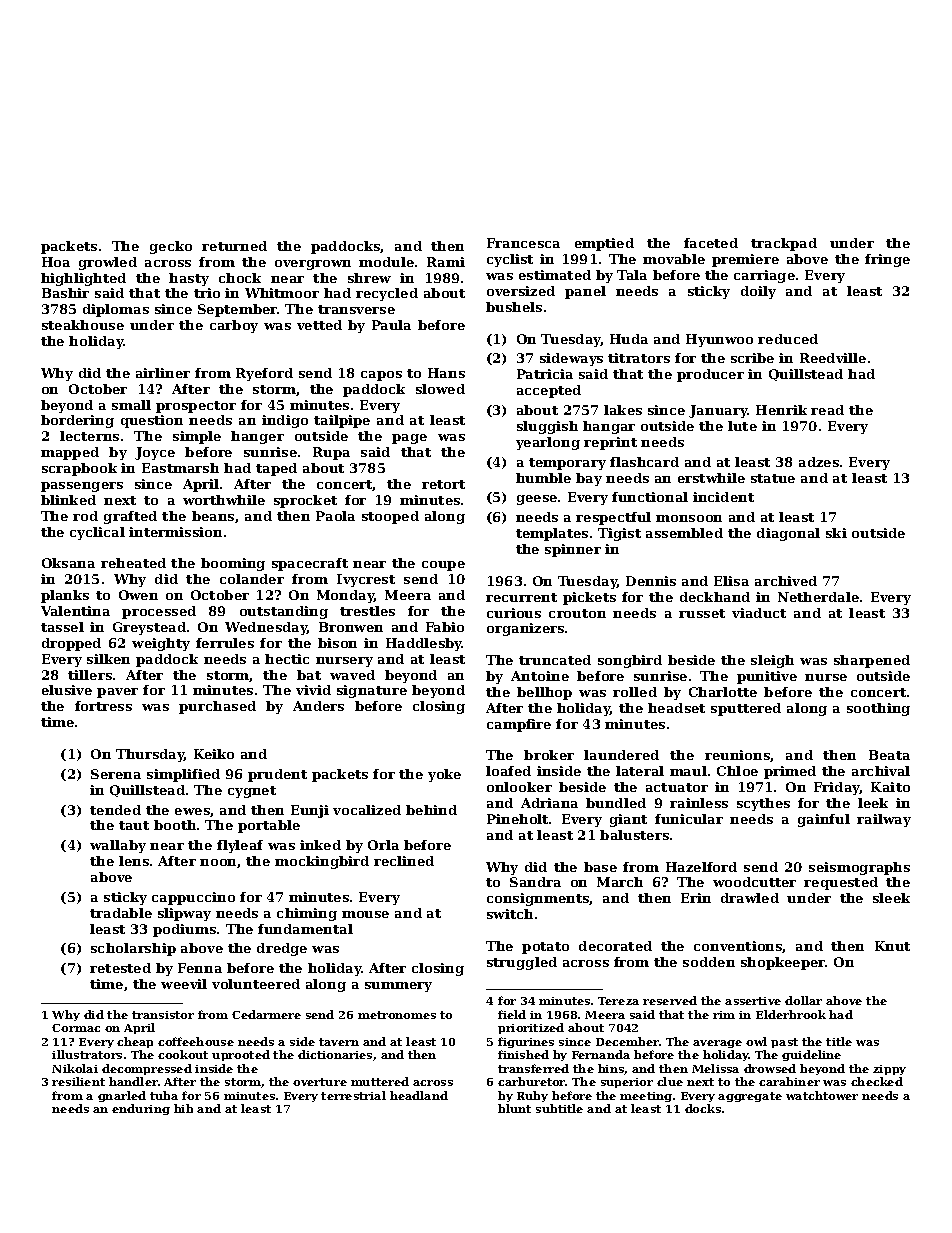  What do you see at coordinates (217, 707) in the screenshot?
I see `purchased` at bounding box center [217, 707].
